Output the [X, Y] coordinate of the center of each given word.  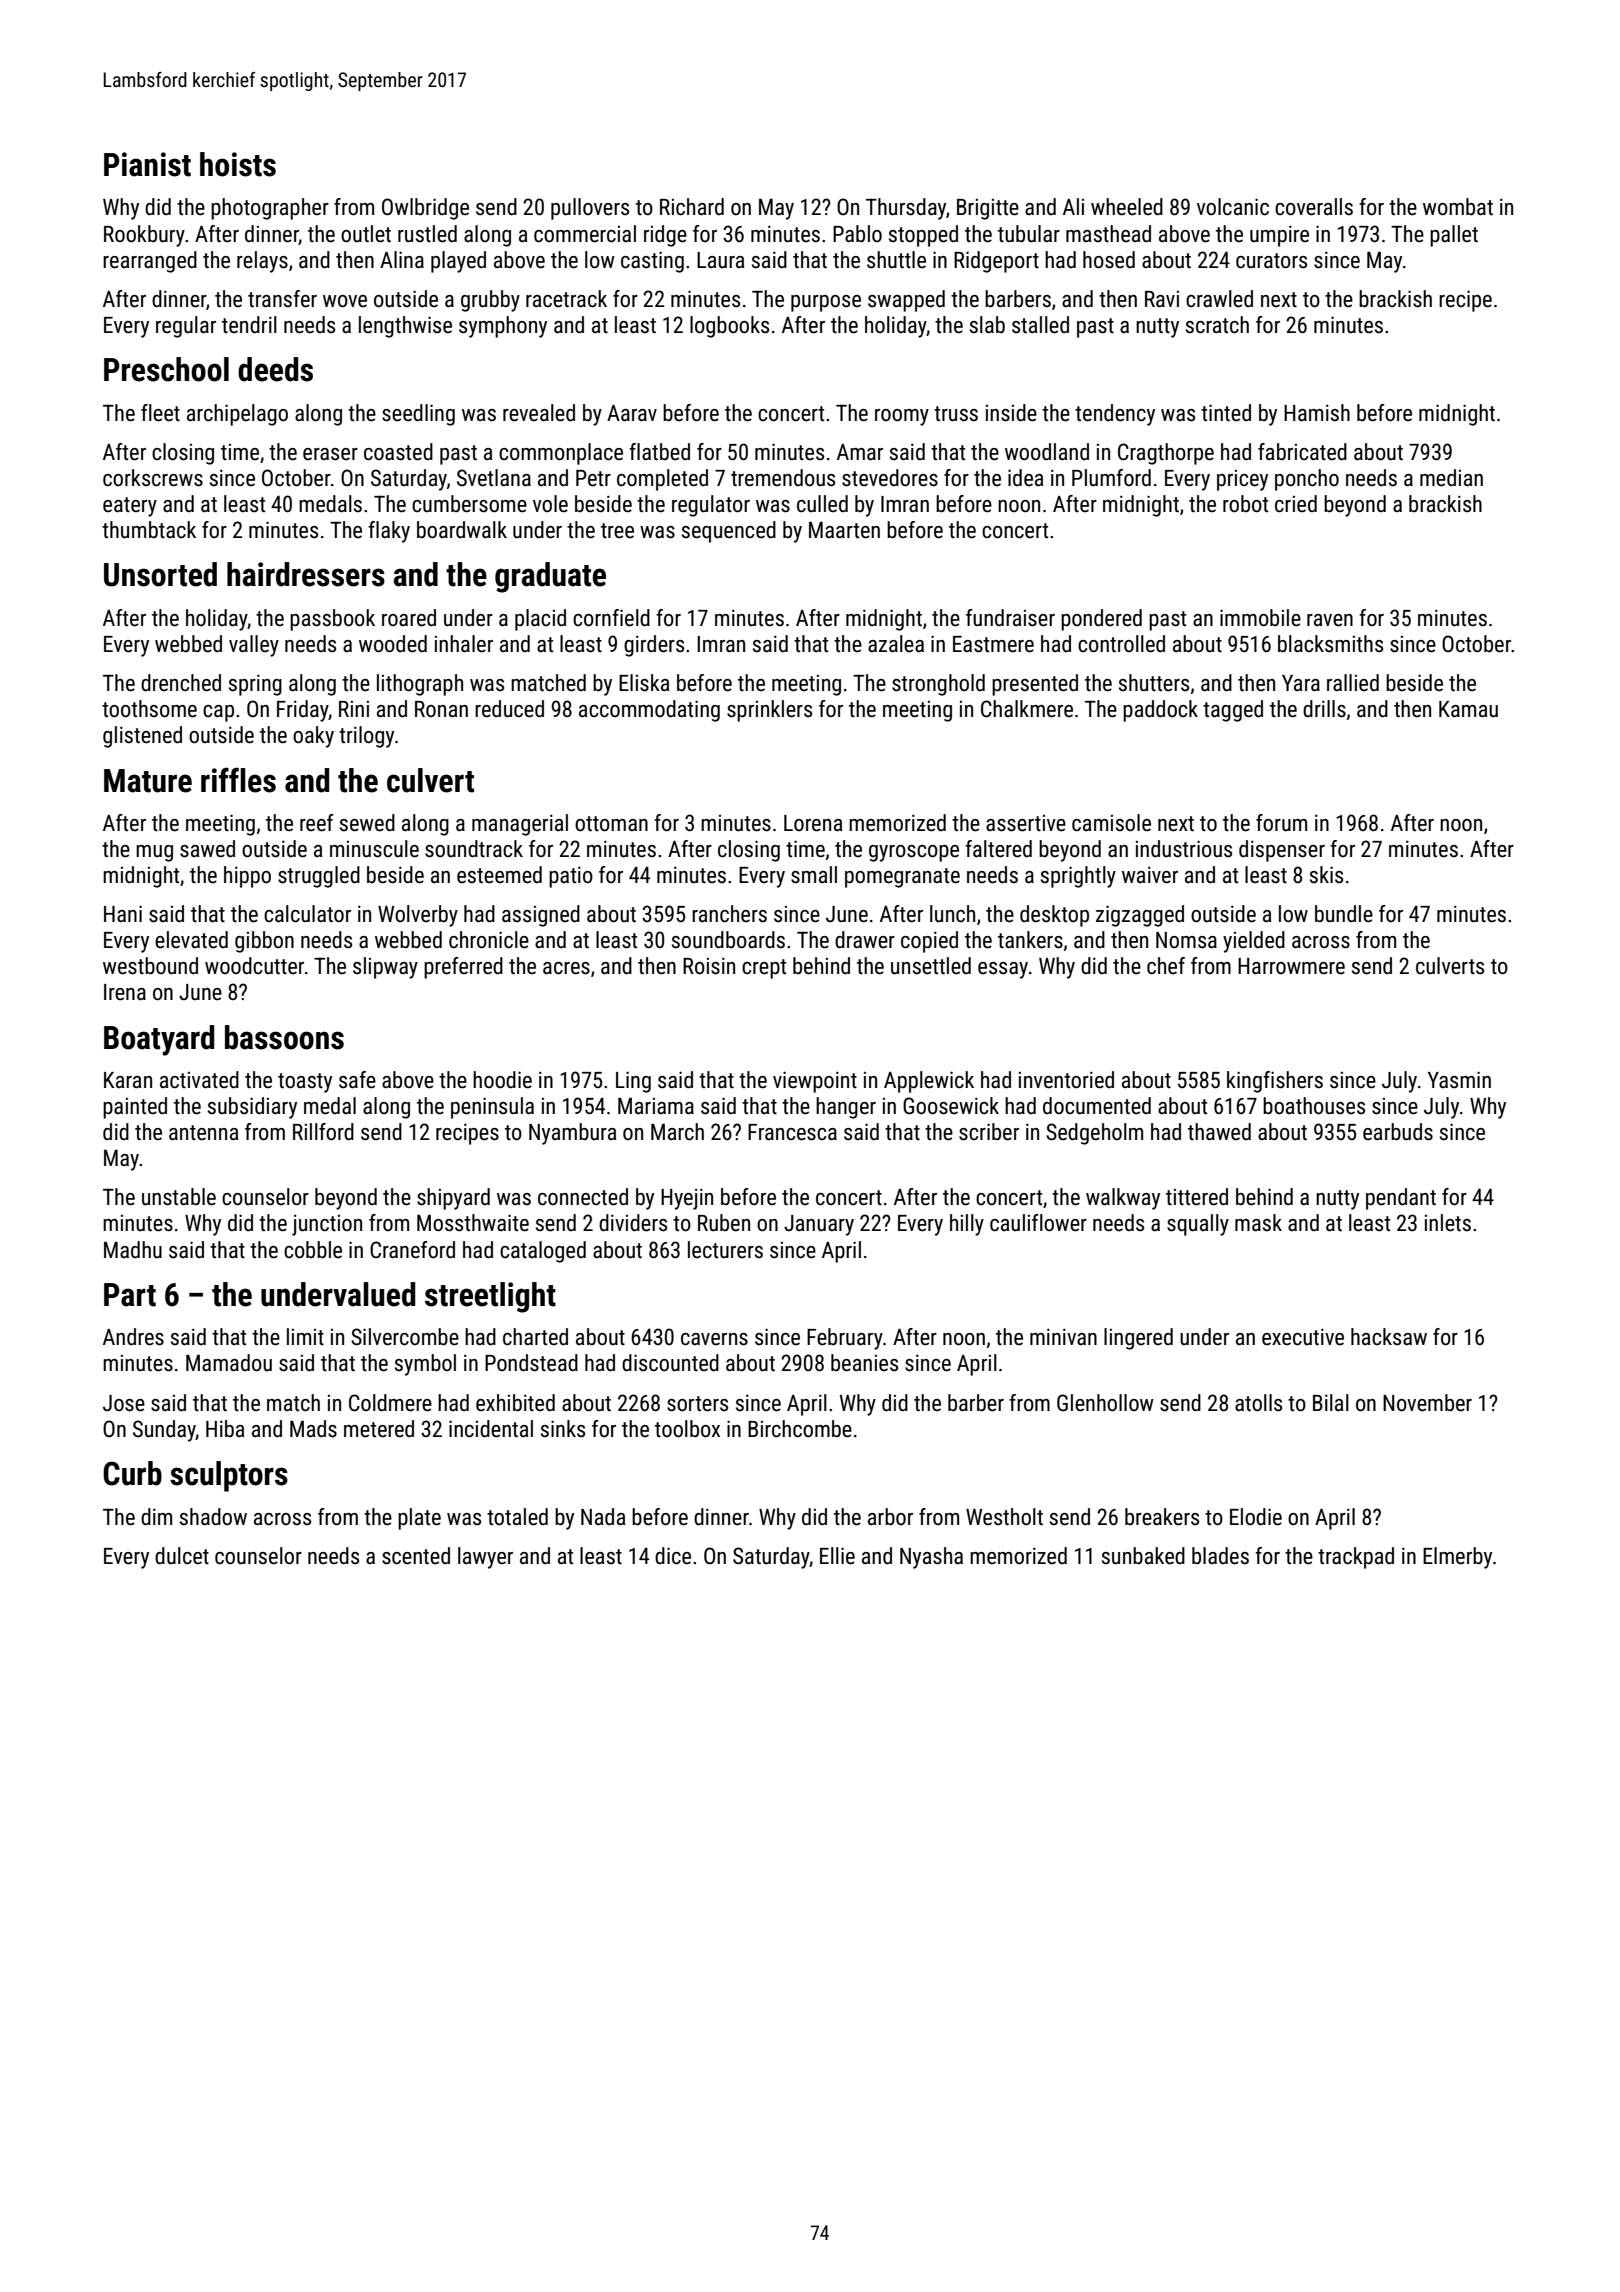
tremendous [783, 478]
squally [1198, 1225]
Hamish [1317, 413]
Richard [692, 207]
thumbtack [149, 530]
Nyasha [931, 1558]
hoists [238, 164]
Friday [303, 711]
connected [583, 1197]
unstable [179, 1197]
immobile [1260, 618]
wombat [1458, 207]
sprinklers [769, 711]
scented [416, 1556]
